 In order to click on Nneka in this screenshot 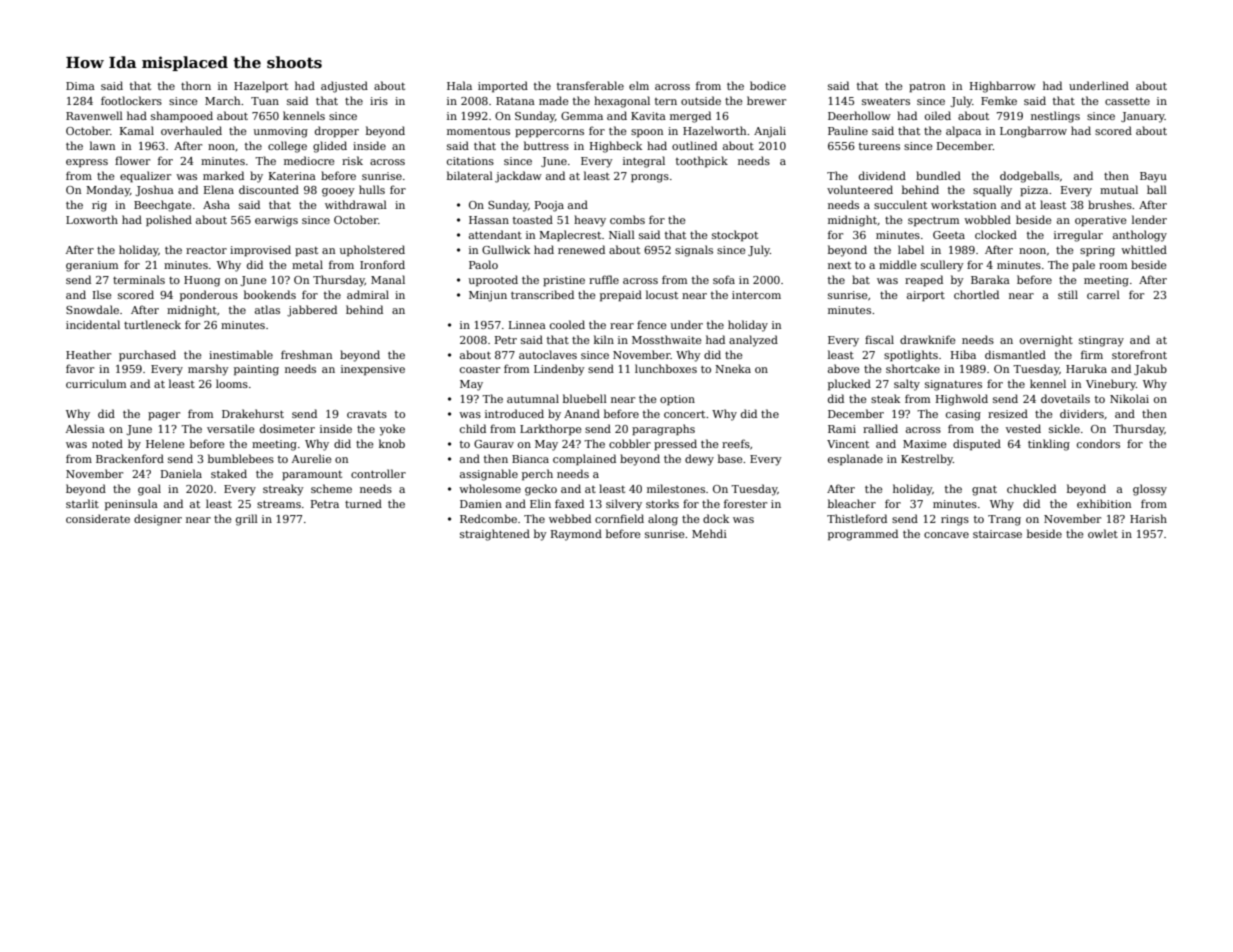, I will do `click(733, 368)`.
